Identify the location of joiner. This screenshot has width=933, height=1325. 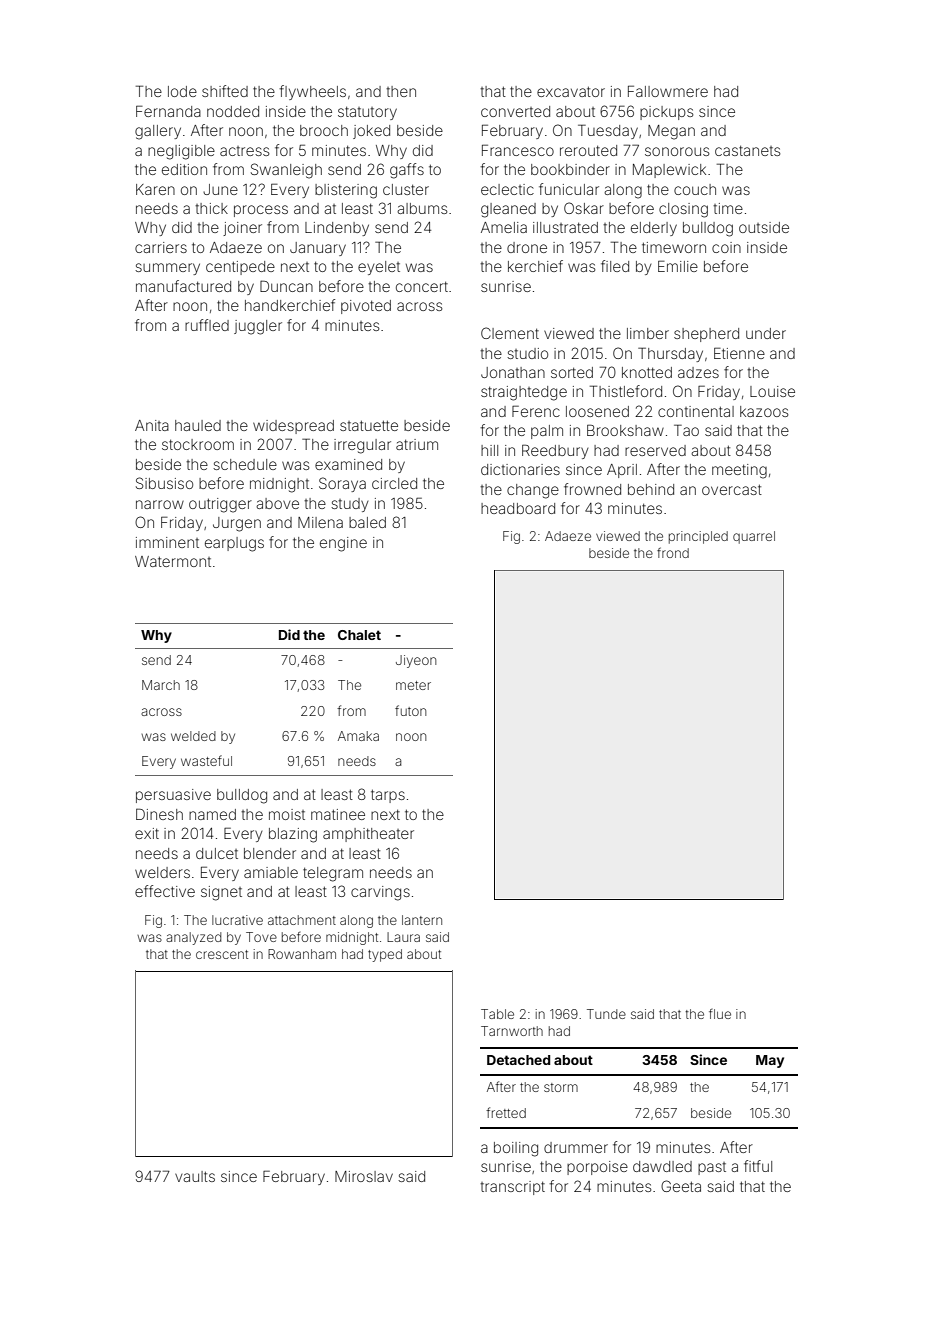
(242, 229).
